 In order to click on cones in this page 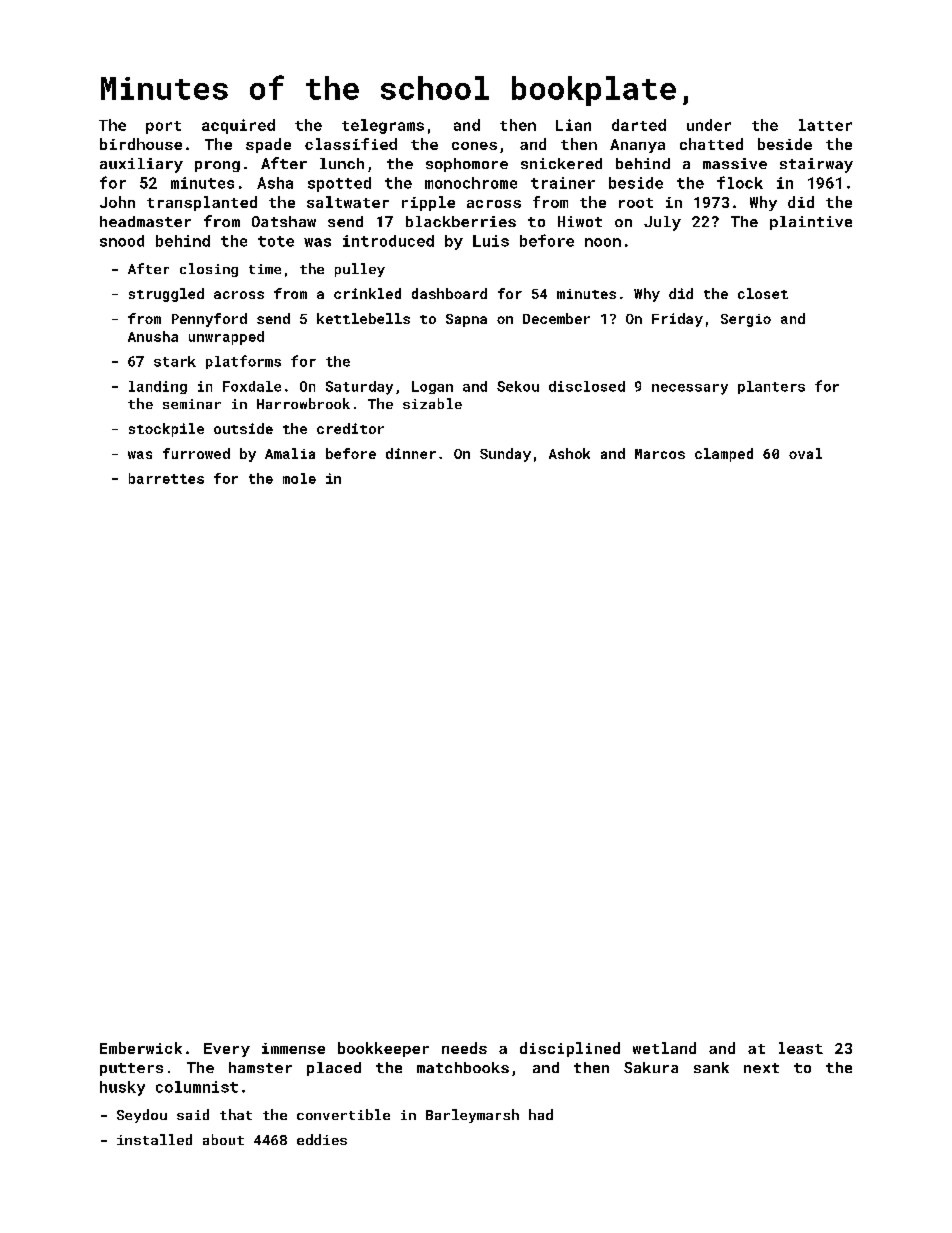, I will do `click(474, 146)`.
